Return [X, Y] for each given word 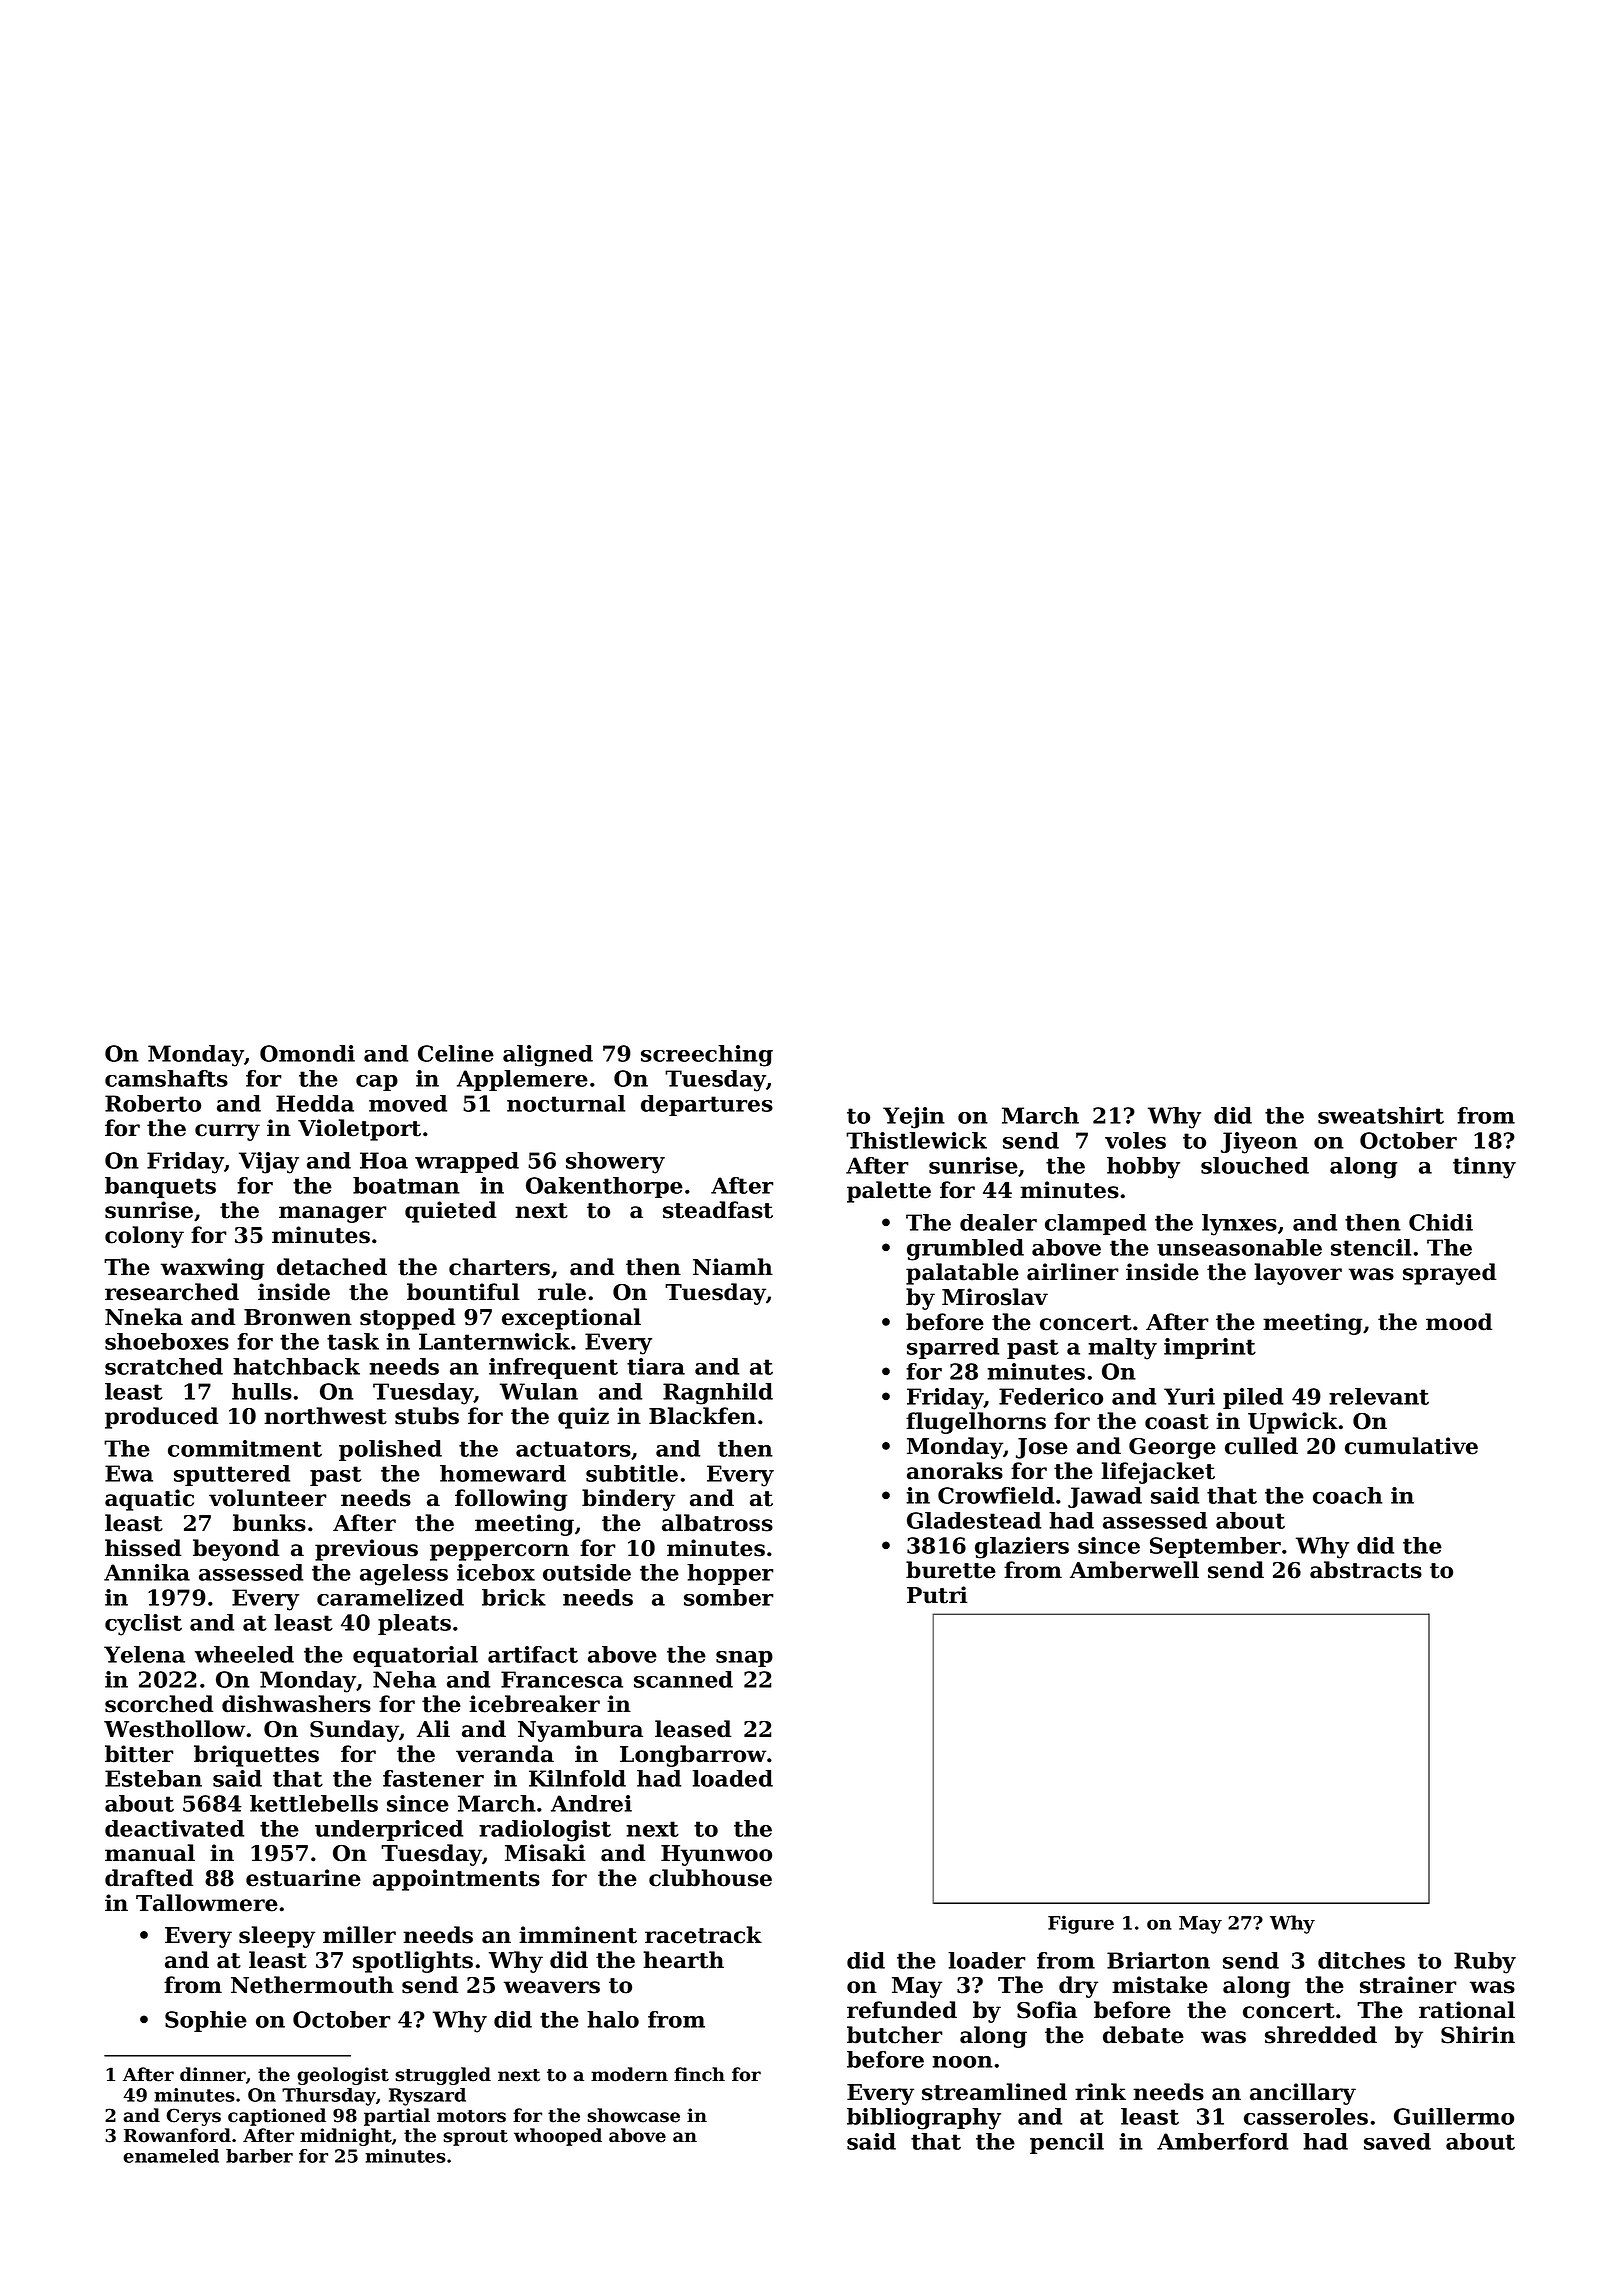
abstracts [1366, 1570]
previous [366, 1550]
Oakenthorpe [604, 1187]
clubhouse [710, 1878]
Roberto [153, 1103]
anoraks [955, 1471]
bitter [139, 1754]
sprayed [1449, 1274]
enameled [171, 2156]
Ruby [1485, 1963]
